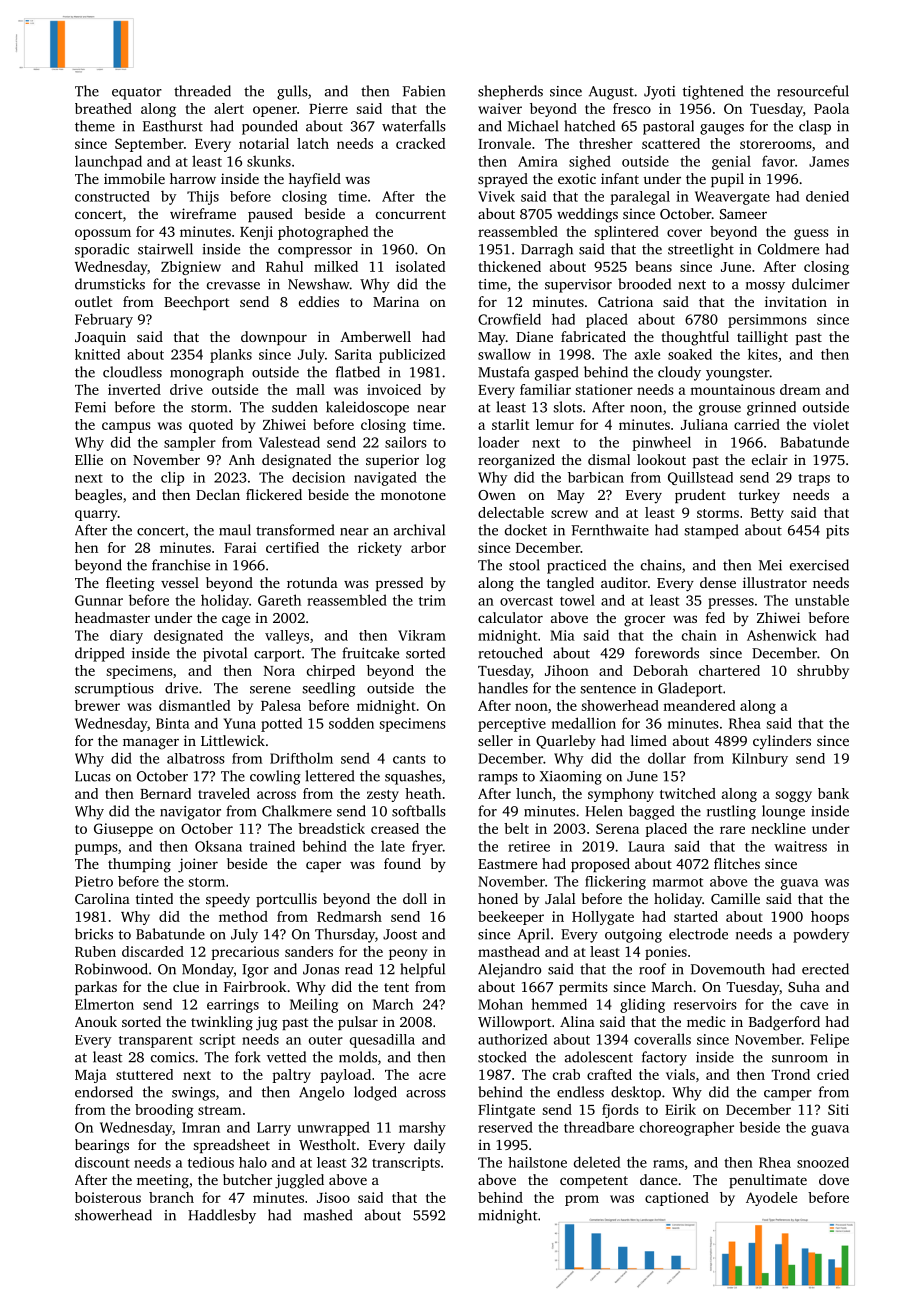 The height and width of the screenshot is (1308, 924). Describe the element at coordinates (270, 215) in the screenshot. I see `paused` at that location.
